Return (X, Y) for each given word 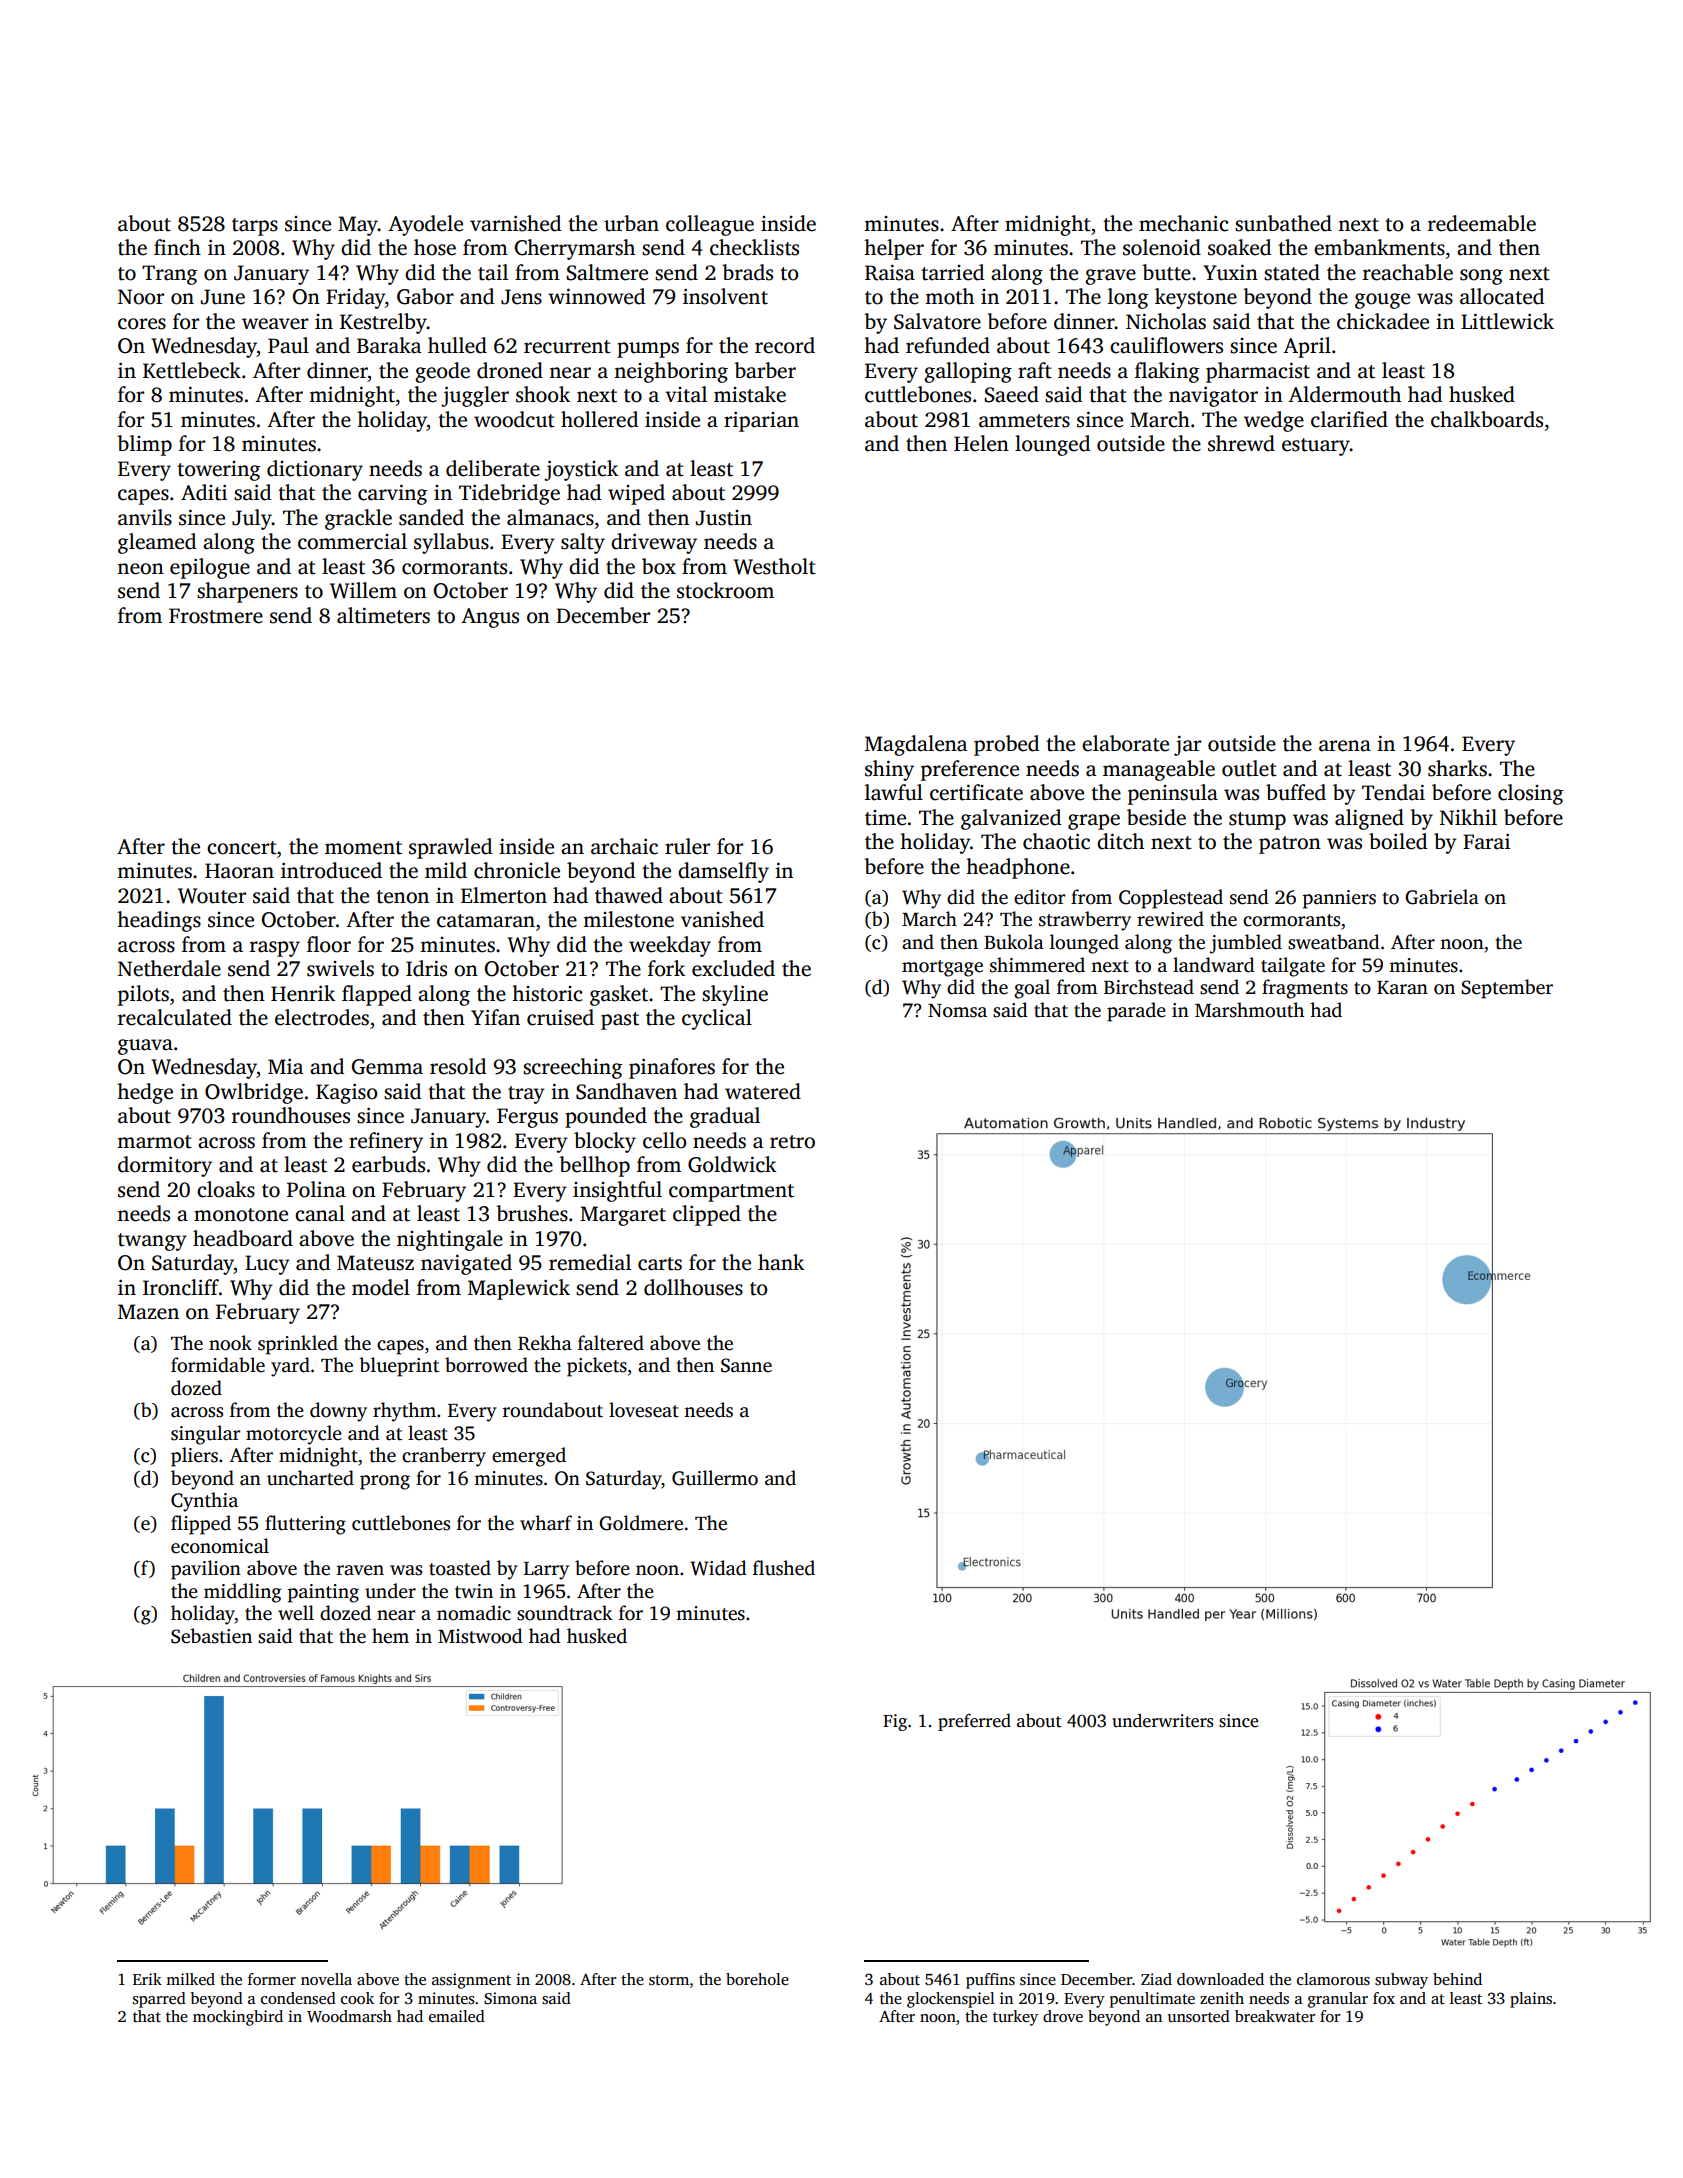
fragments (1305, 989)
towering (218, 471)
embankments (1379, 247)
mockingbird (238, 2018)
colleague (710, 225)
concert (242, 848)
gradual (725, 1117)
